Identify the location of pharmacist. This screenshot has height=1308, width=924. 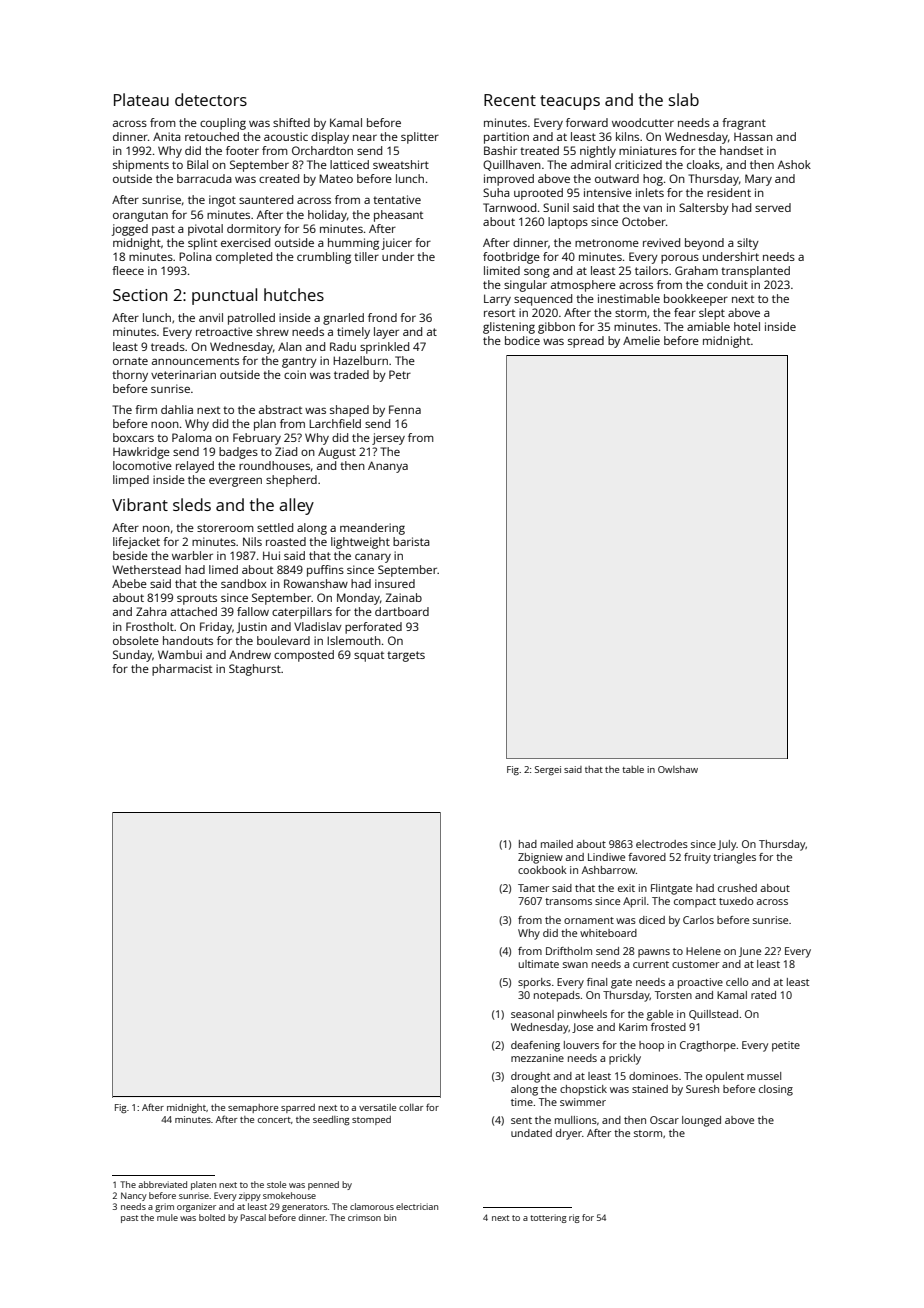
(182, 670).
